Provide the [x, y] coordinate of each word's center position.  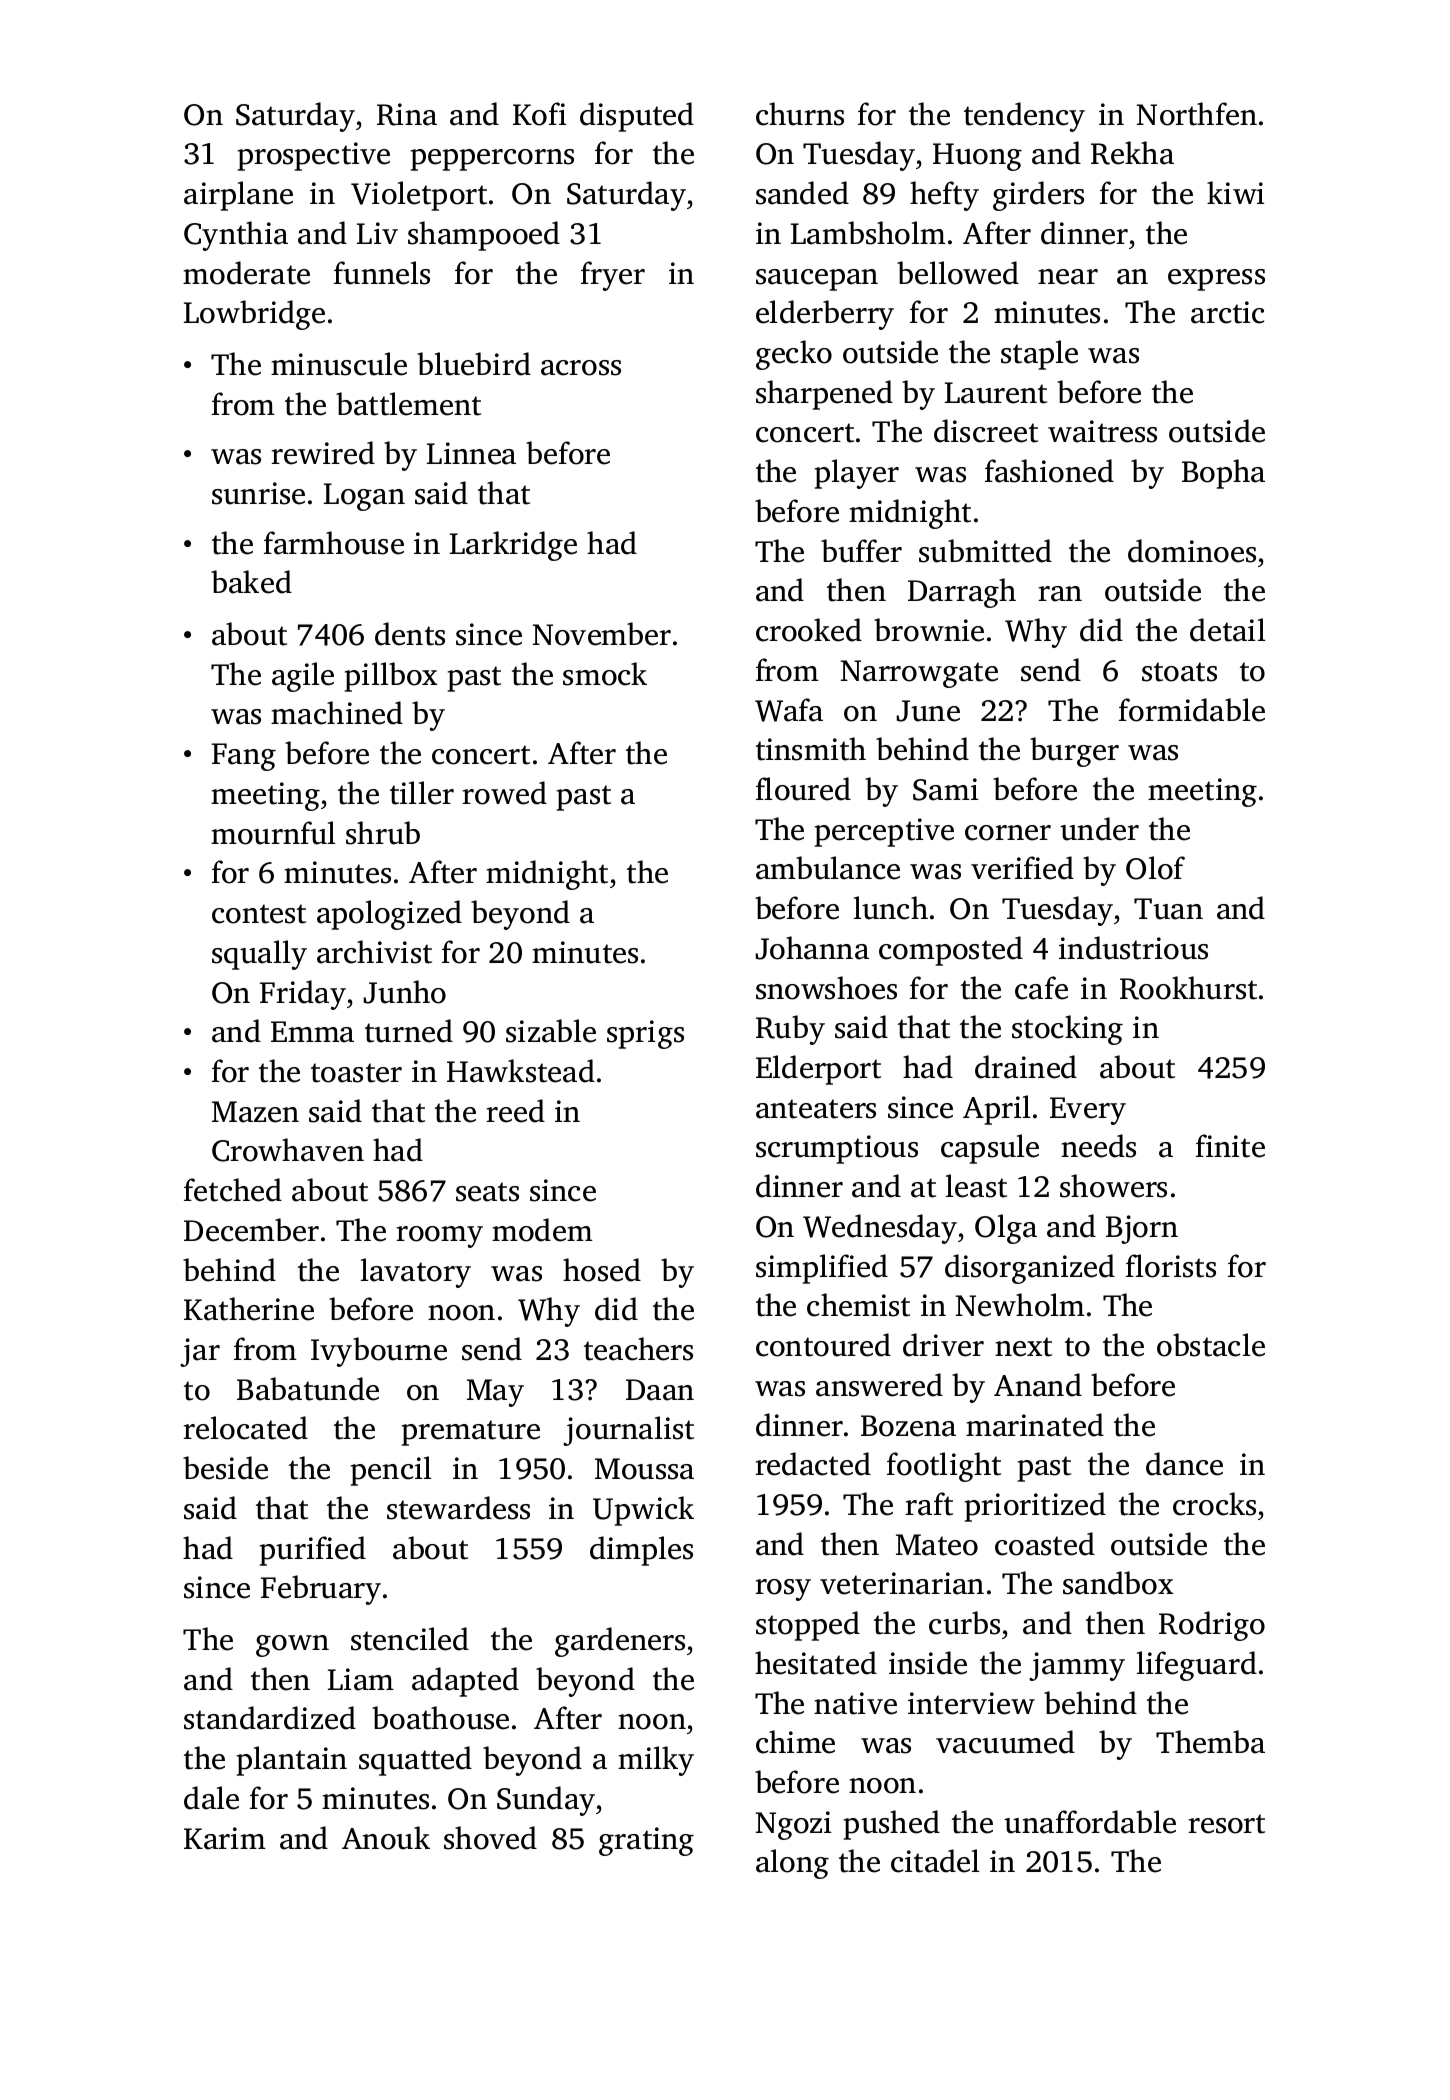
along [792, 1864]
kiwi [1235, 192]
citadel [935, 1861]
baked [251, 582]
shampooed [484, 236]
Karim [225, 1838]
